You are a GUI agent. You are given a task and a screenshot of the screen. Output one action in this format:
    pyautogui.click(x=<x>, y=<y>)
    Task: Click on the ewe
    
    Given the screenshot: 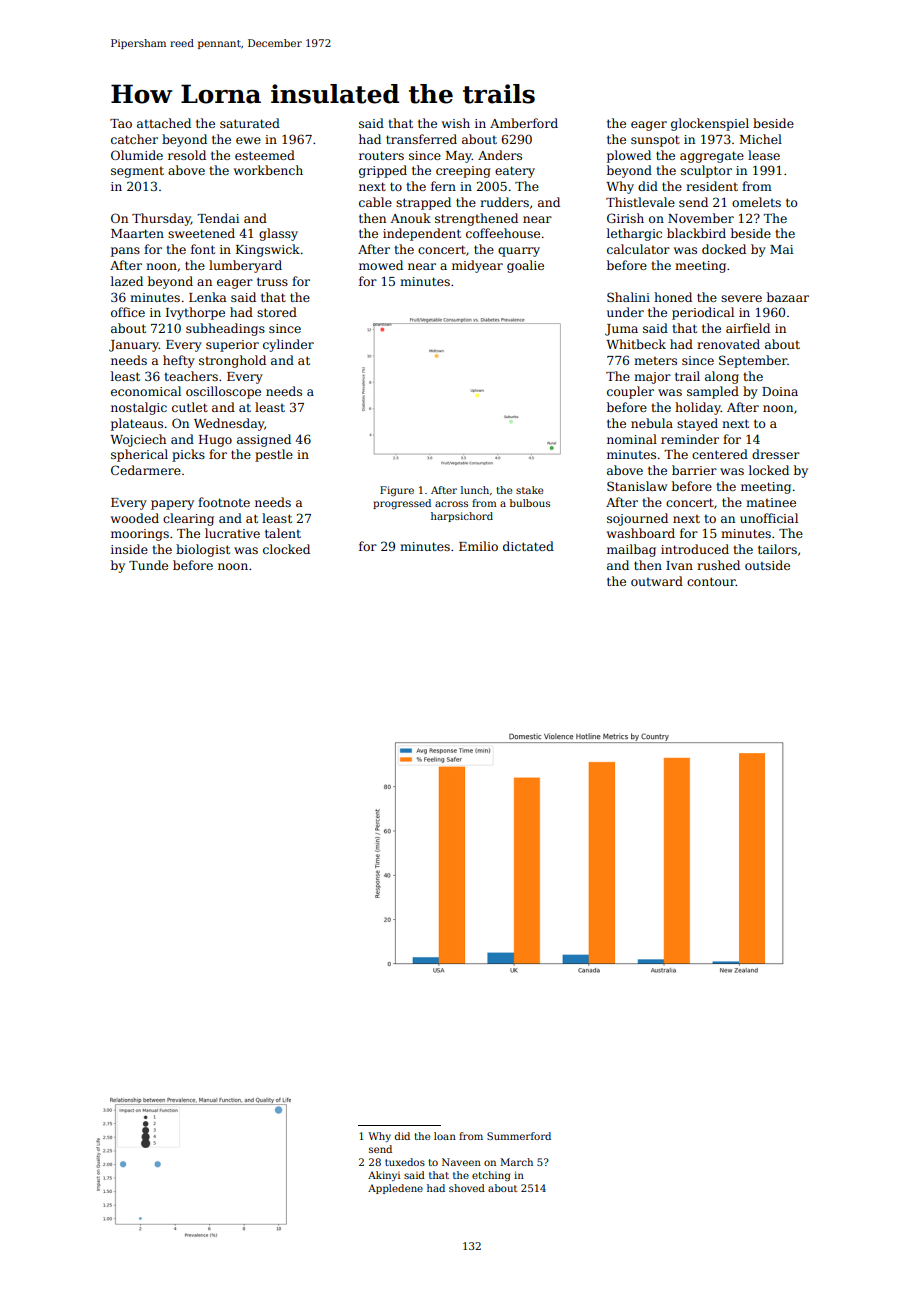 What is the action you would take?
    pyautogui.click(x=248, y=140)
